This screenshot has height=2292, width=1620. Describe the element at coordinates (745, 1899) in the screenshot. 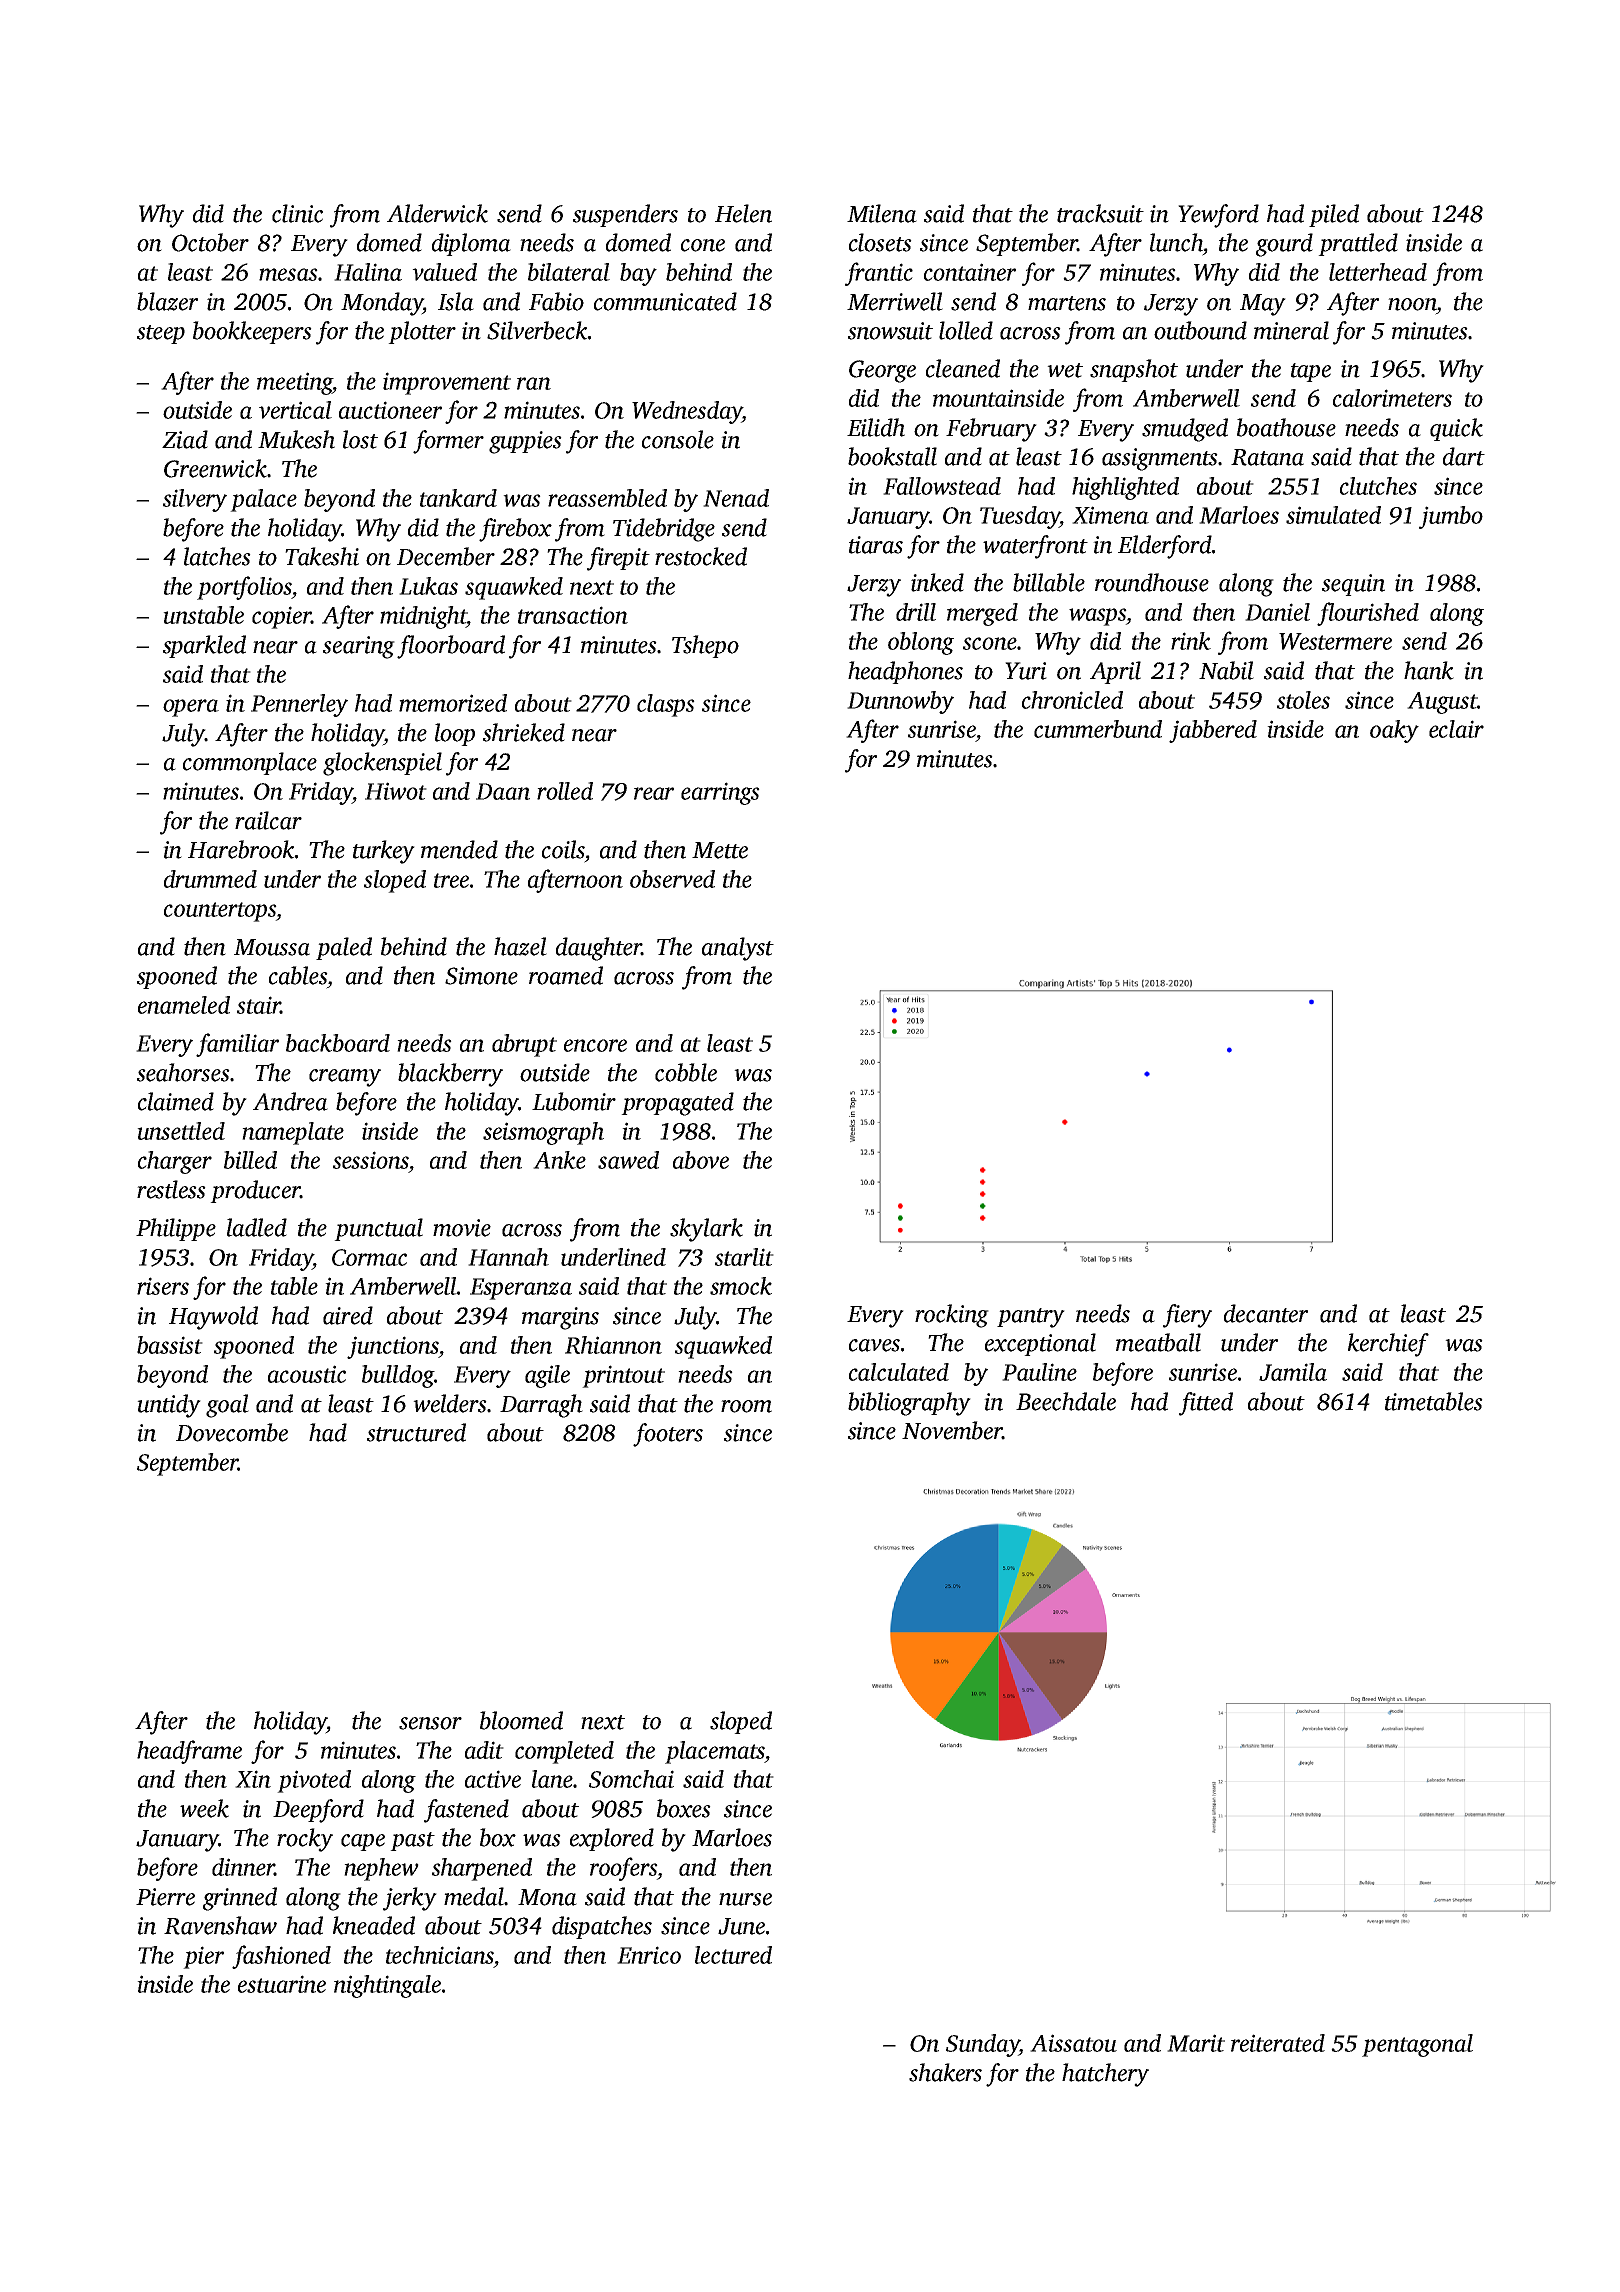

I see `nurse` at that location.
